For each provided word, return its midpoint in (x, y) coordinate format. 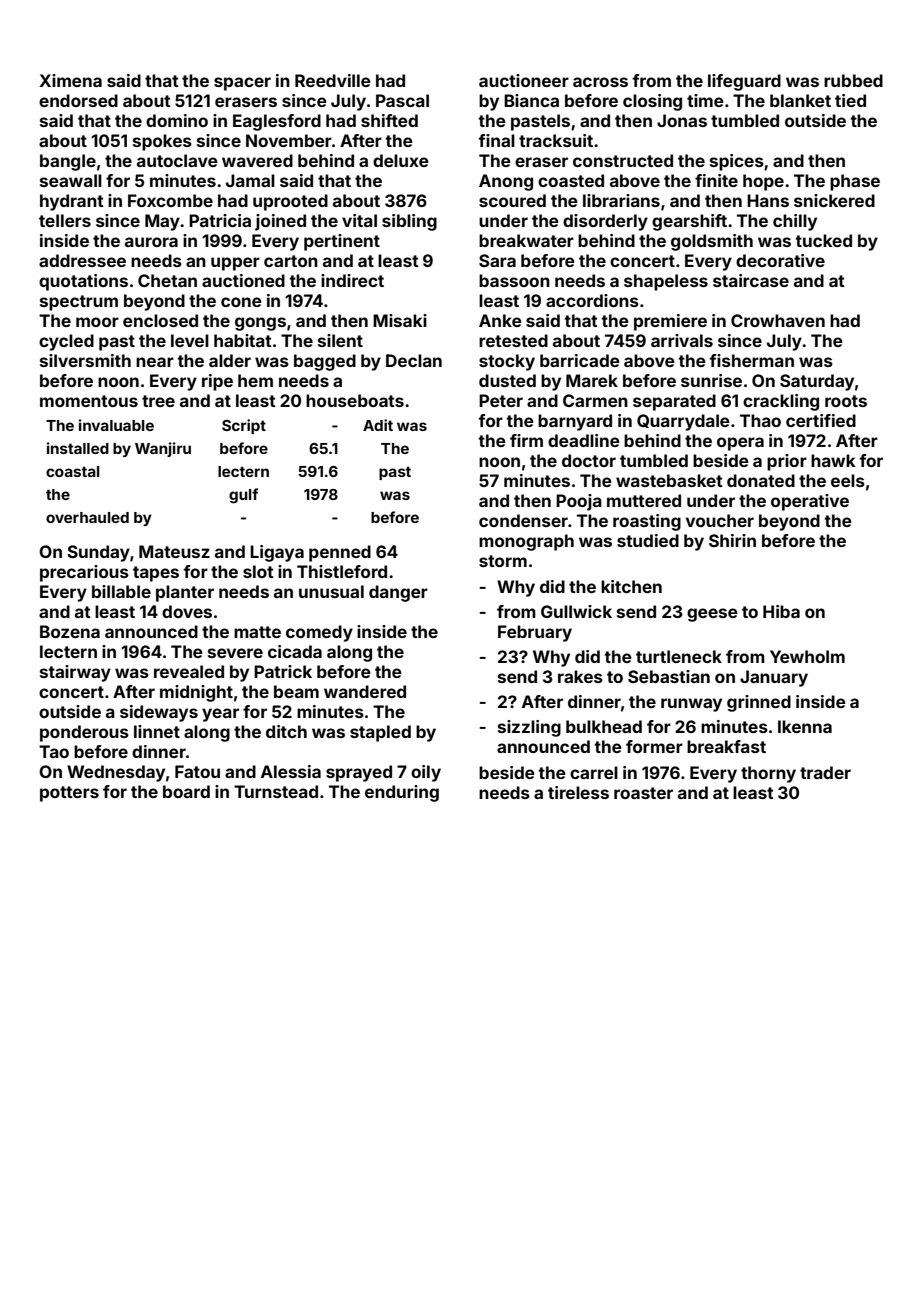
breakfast (726, 746)
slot (258, 571)
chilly (795, 222)
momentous (89, 401)
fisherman (751, 360)
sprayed (359, 773)
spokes (162, 142)
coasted (571, 180)
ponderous (84, 733)
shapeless (666, 282)
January (774, 678)
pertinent (342, 242)
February (535, 633)
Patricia (220, 220)
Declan (414, 360)
